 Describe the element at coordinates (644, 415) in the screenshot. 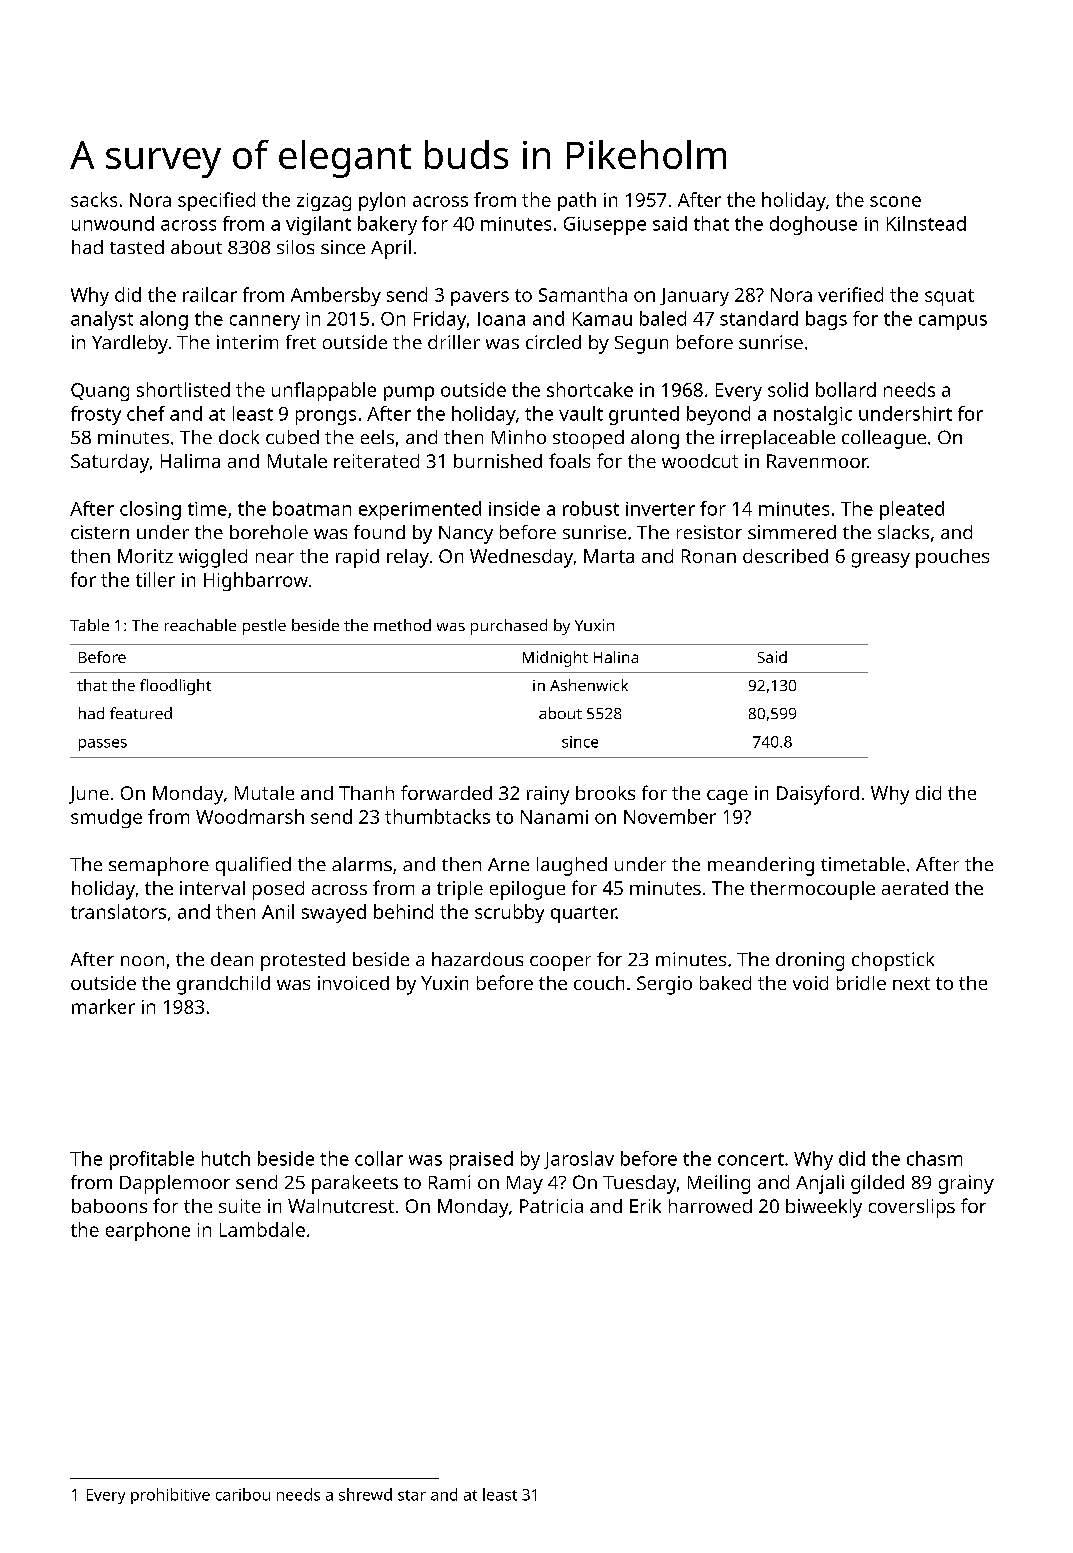

I see `grunted` at that location.
